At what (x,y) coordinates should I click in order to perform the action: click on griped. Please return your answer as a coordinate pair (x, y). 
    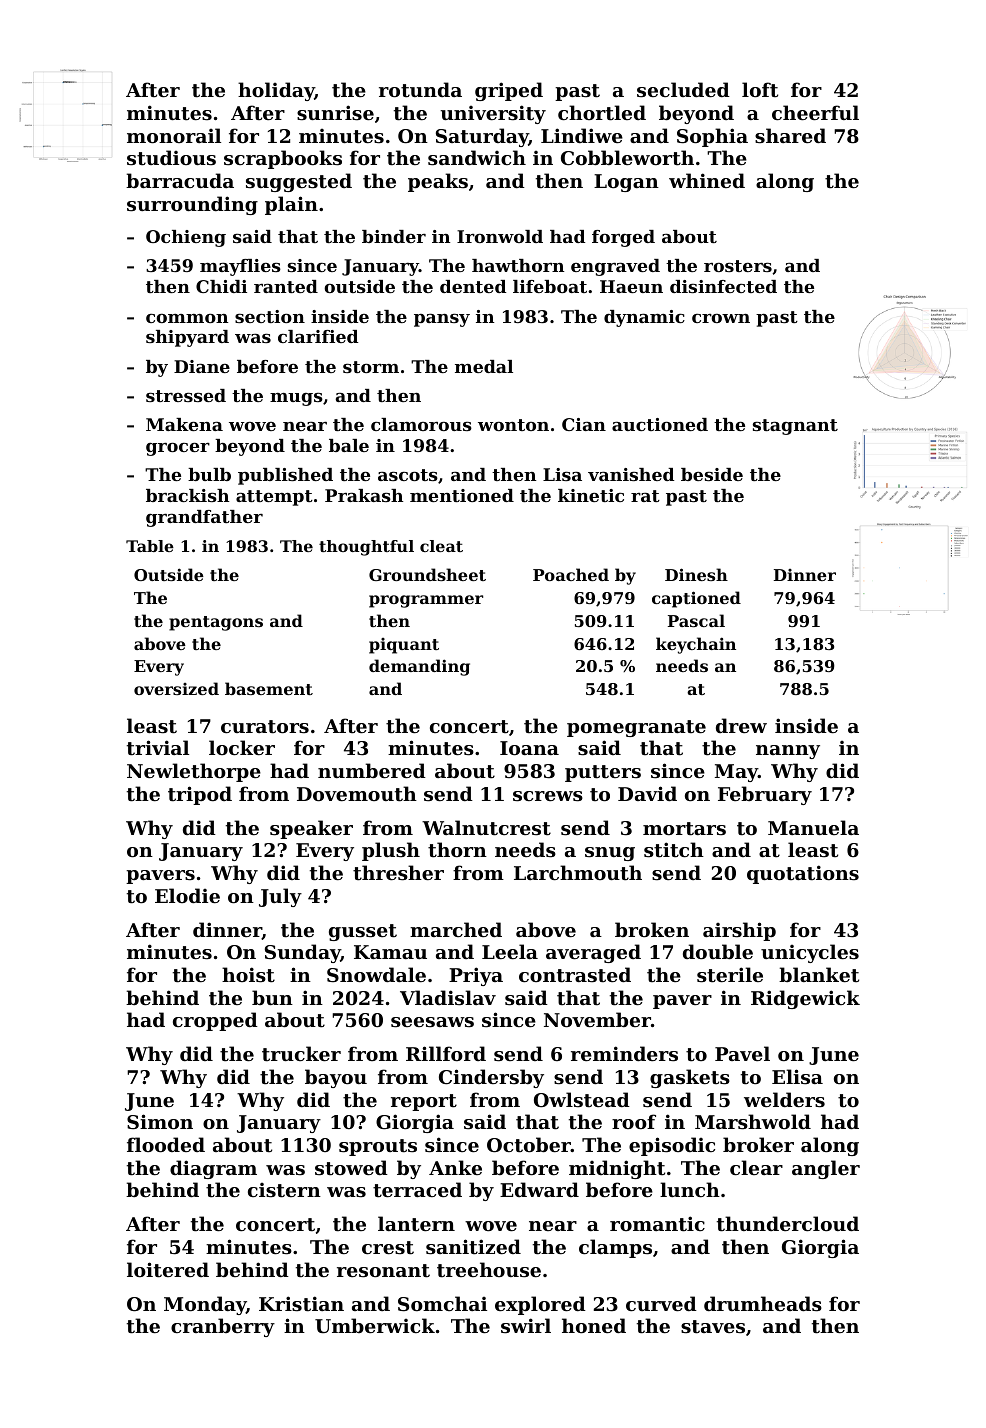
    Looking at the image, I should click on (509, 91).
